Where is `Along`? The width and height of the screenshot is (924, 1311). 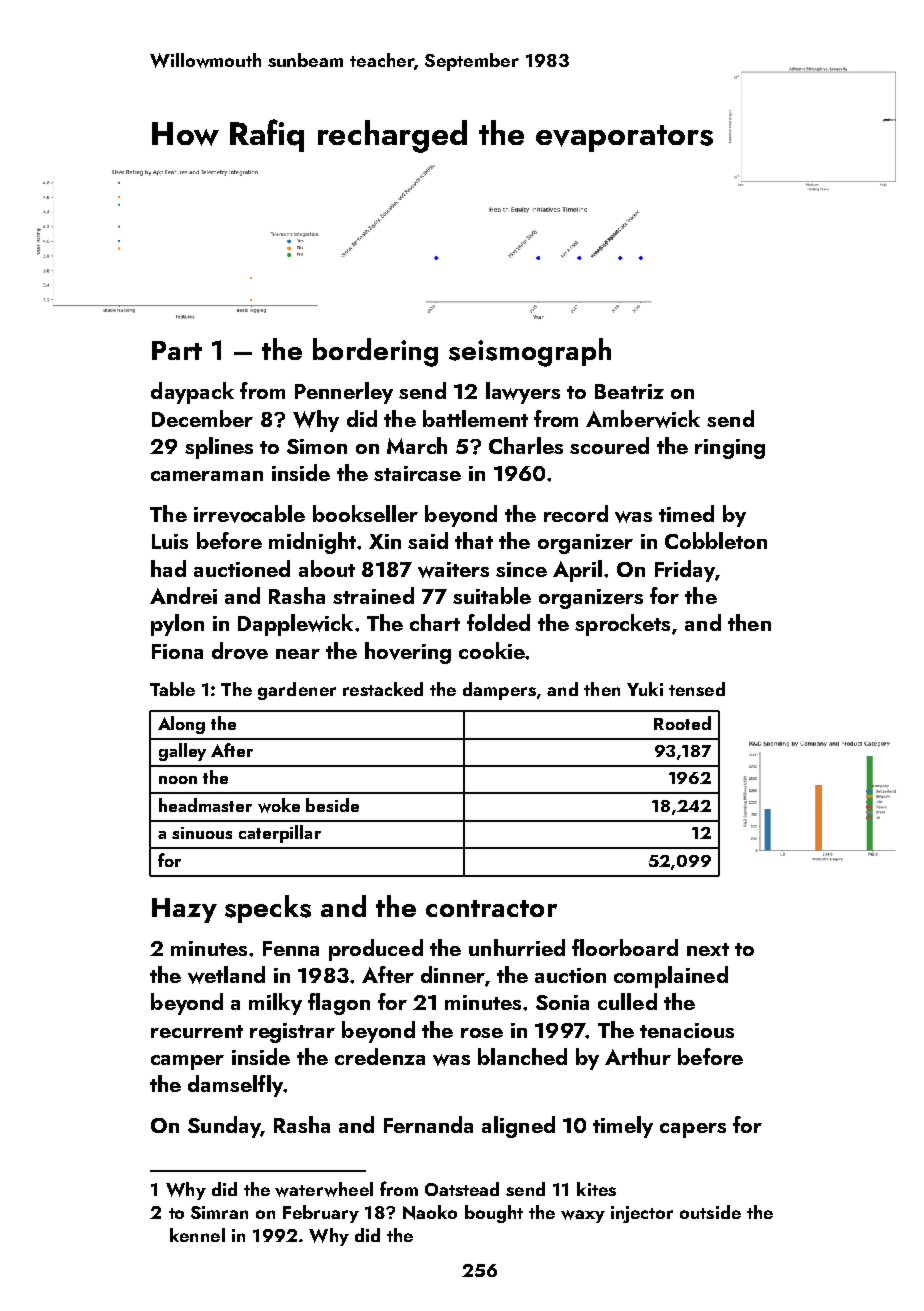 Along is located at coordinates (181, 725).
